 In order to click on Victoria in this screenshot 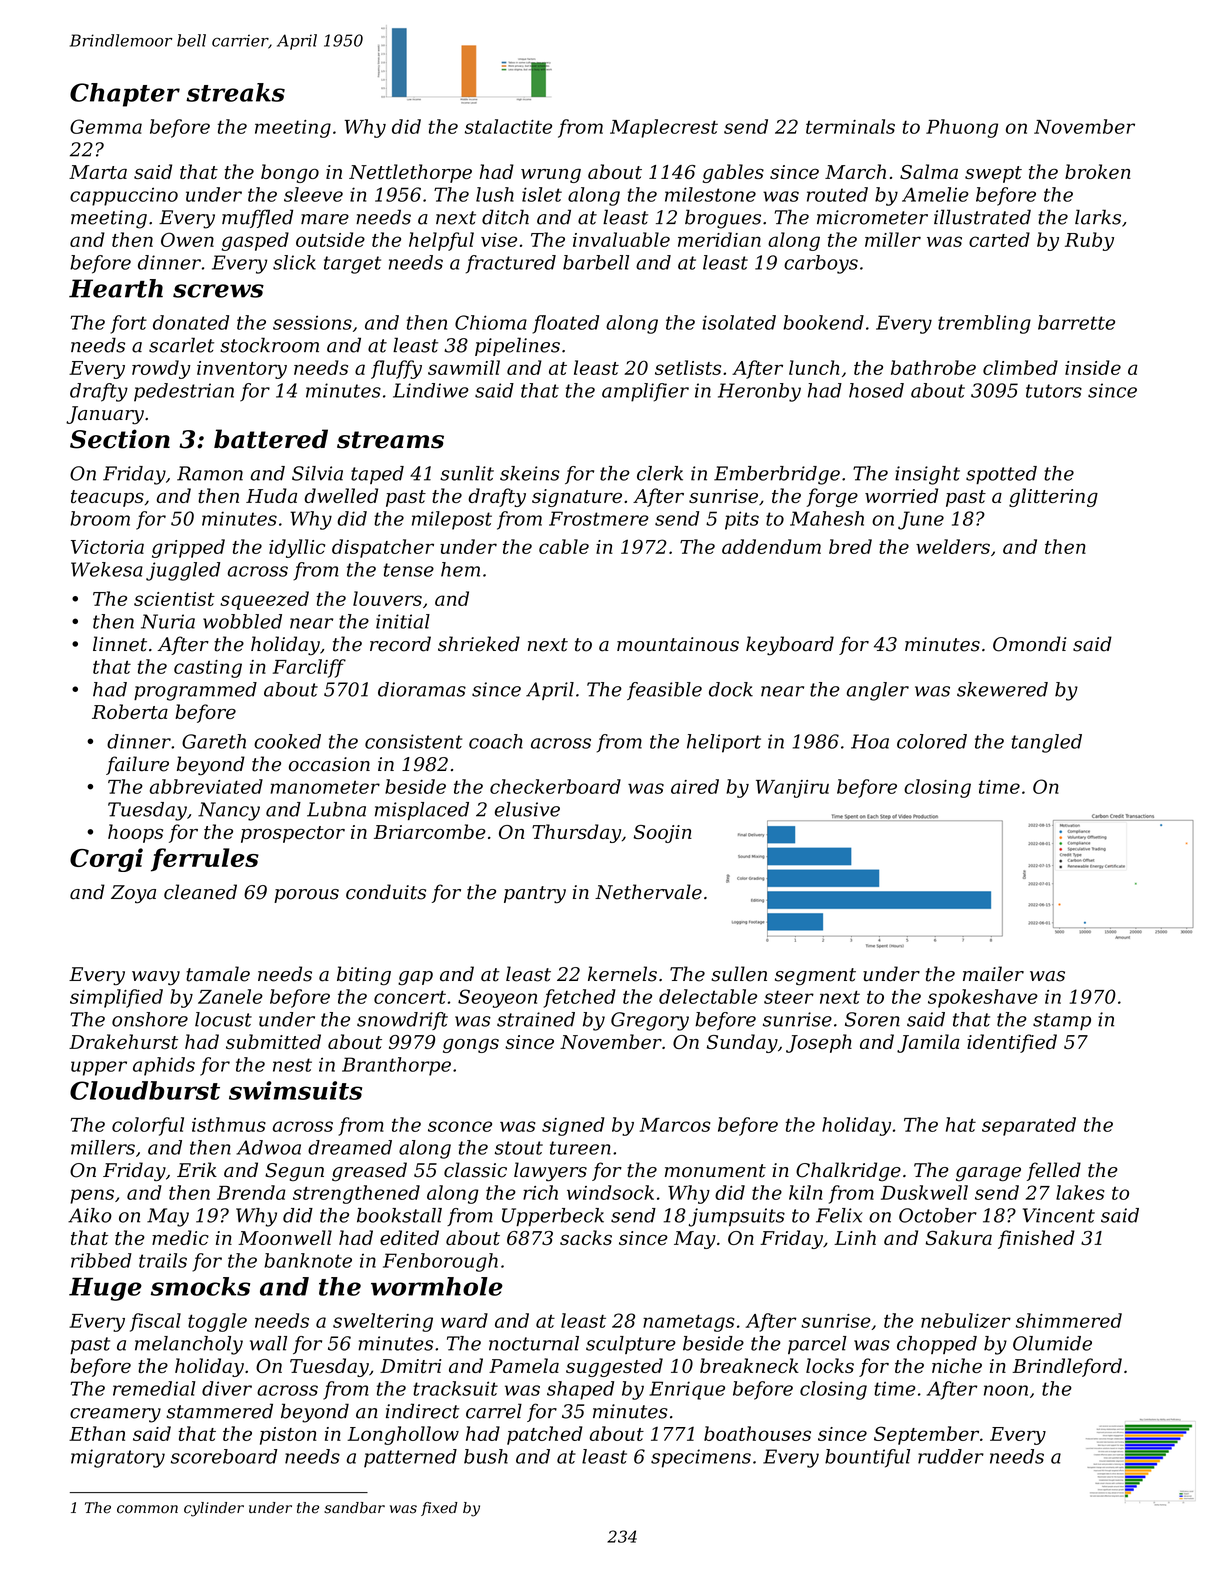, I will do `click(107, 547)`.
